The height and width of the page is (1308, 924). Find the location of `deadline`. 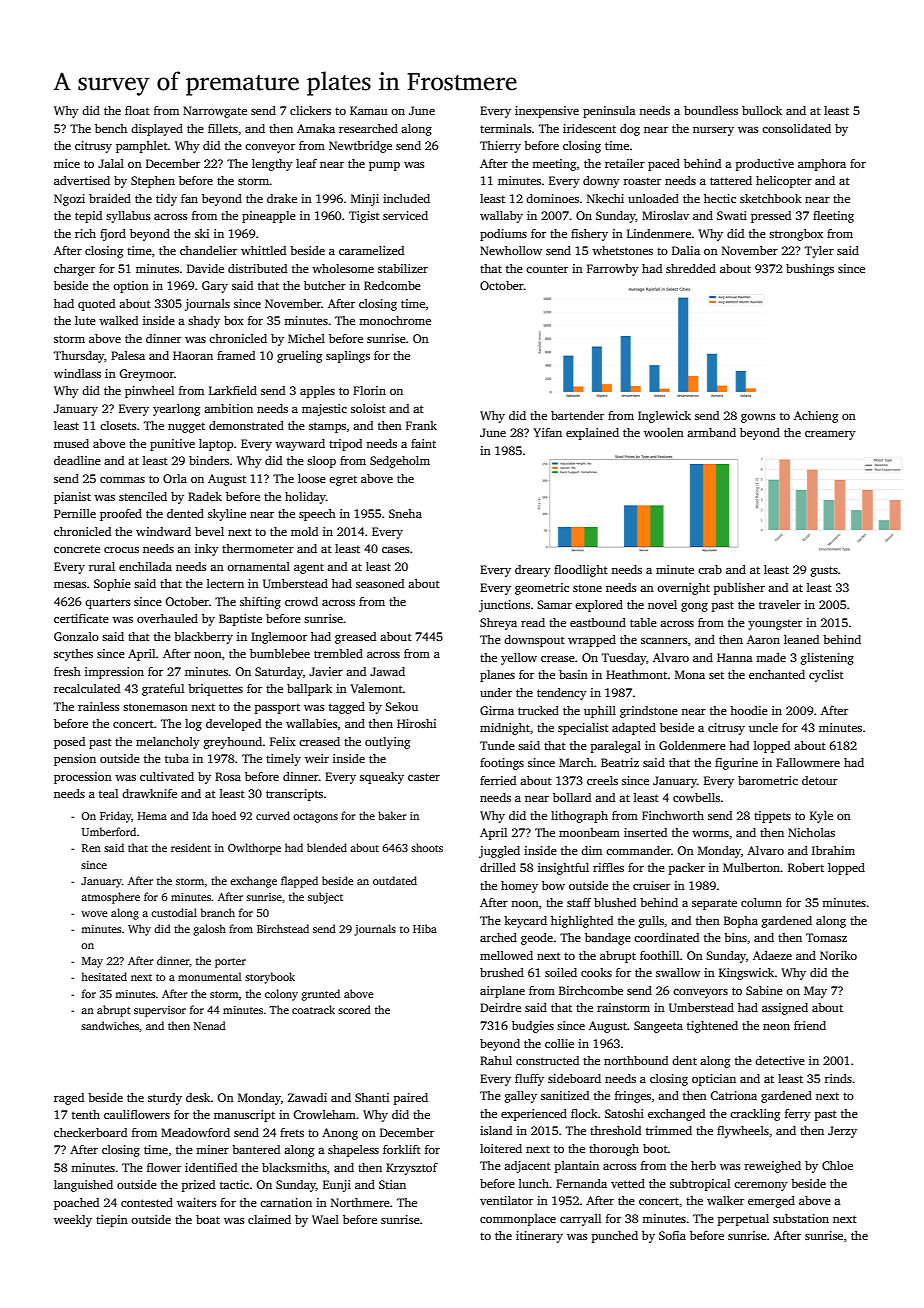

deadline is located at coordinates (77, 460).
